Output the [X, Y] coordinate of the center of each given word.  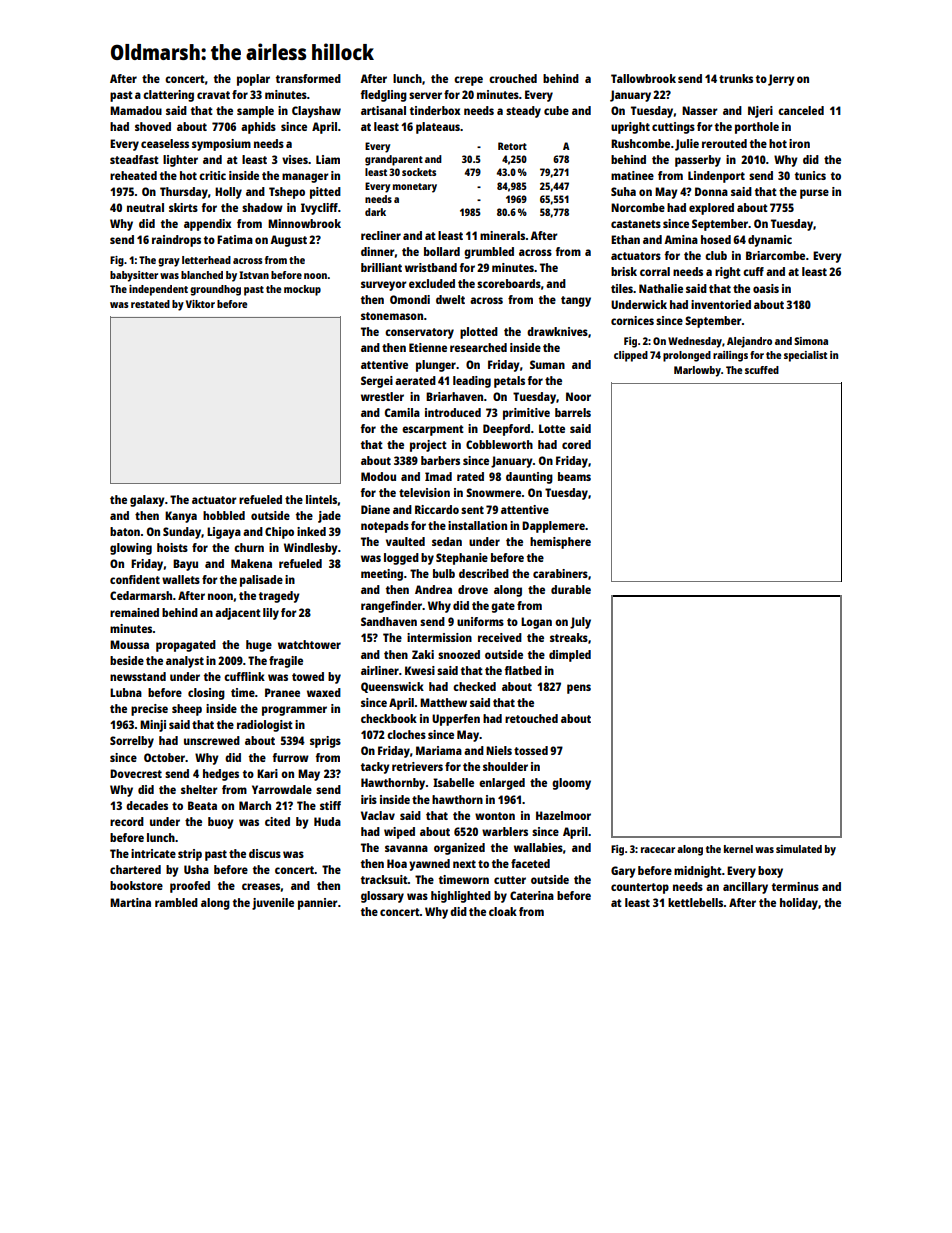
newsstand [138, 676]
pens [579, 689]
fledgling [383, 96]
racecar [658, 850]
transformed [308, 78]
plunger [436, 366]
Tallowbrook [643, 78]
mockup [302, 290]
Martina [130, 902]
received [500, 637]
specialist [805, 356]
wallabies [538, 847]
